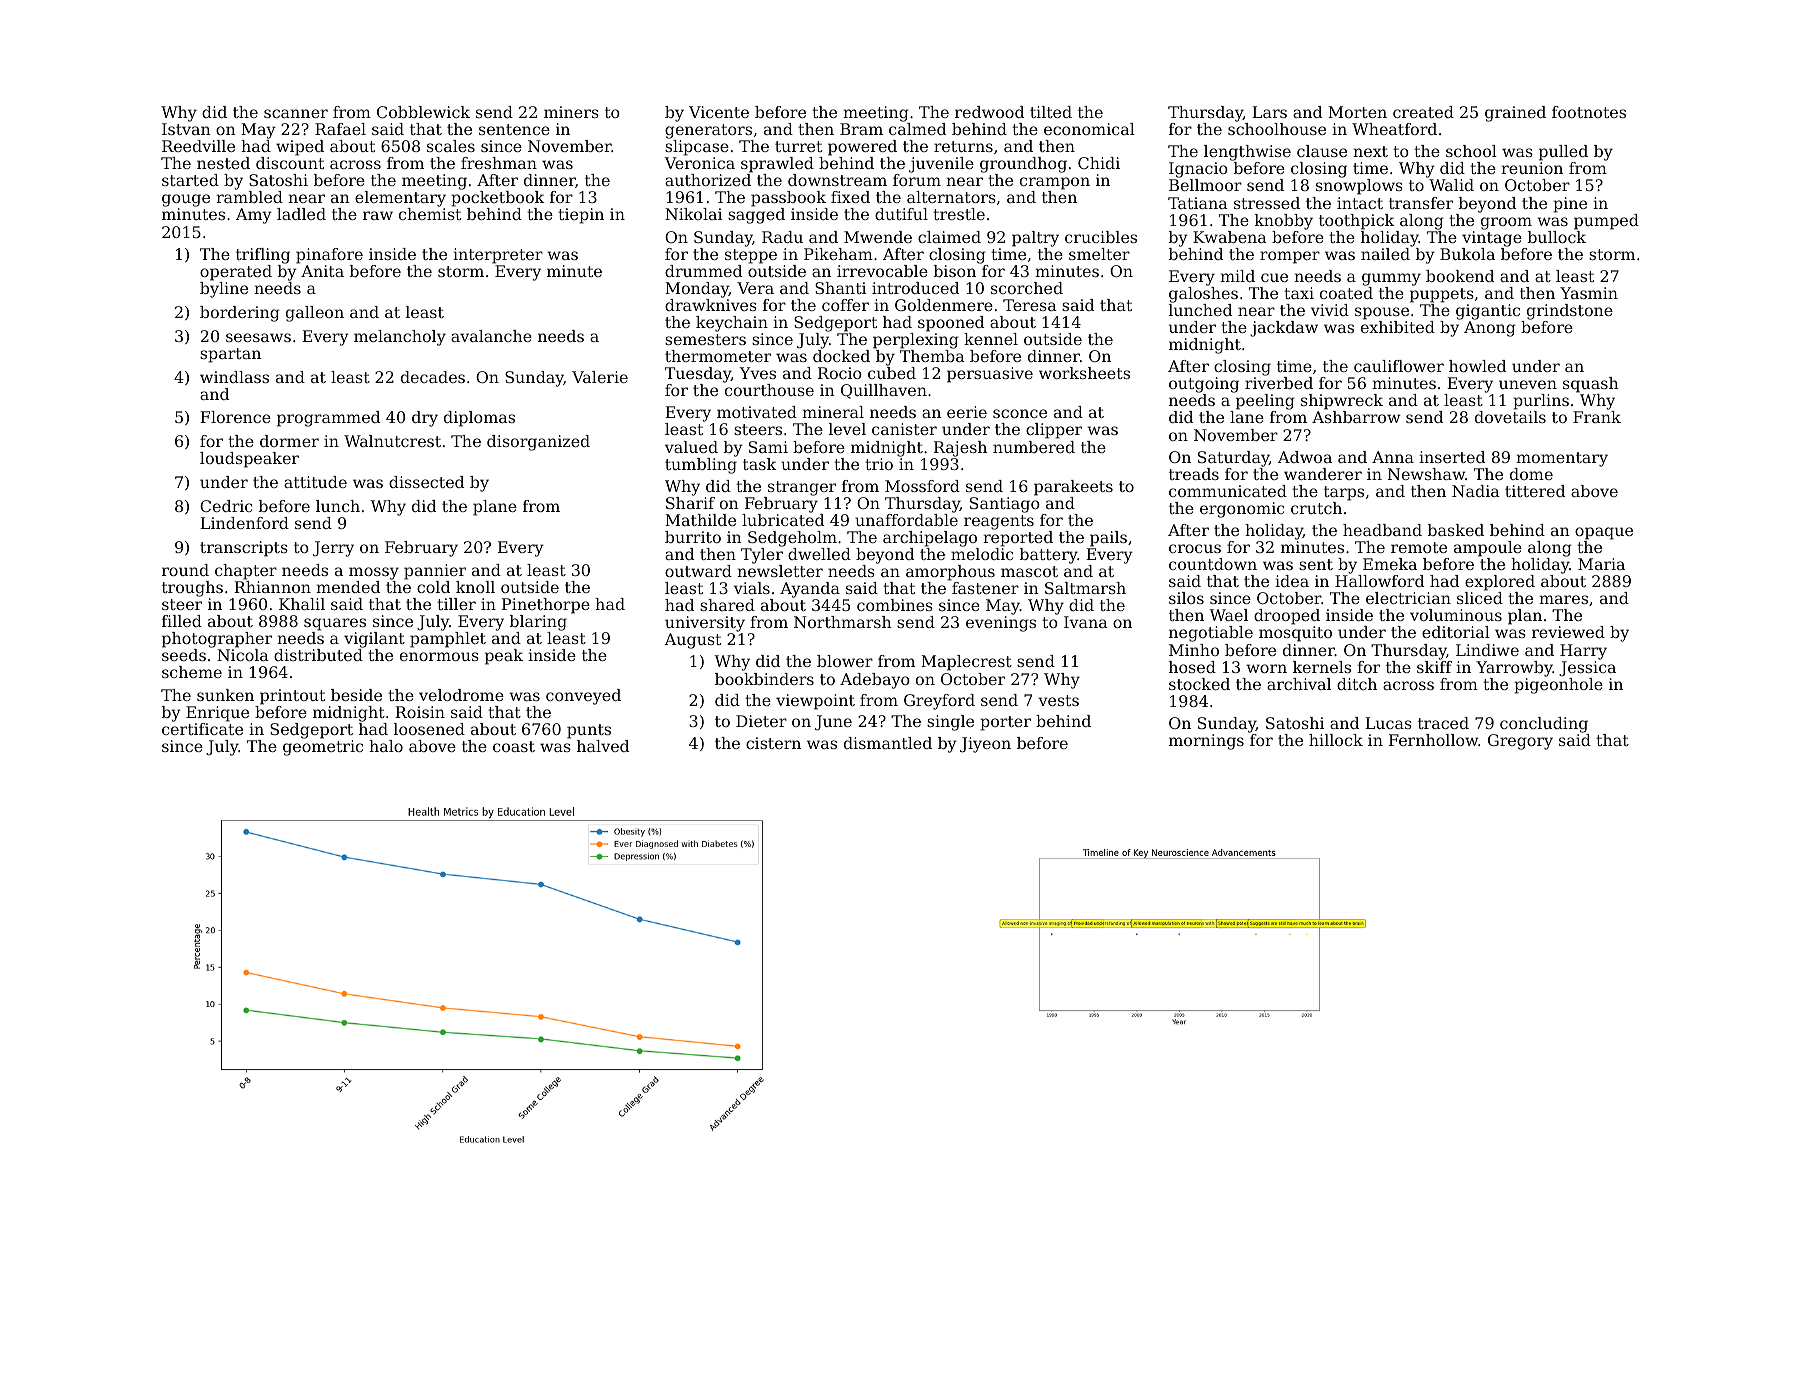 The height and width of the screenshot is (1394, 1803). Describe the element at coordinates (1591, 385) in the screenshot. I see `squash` at that location.
